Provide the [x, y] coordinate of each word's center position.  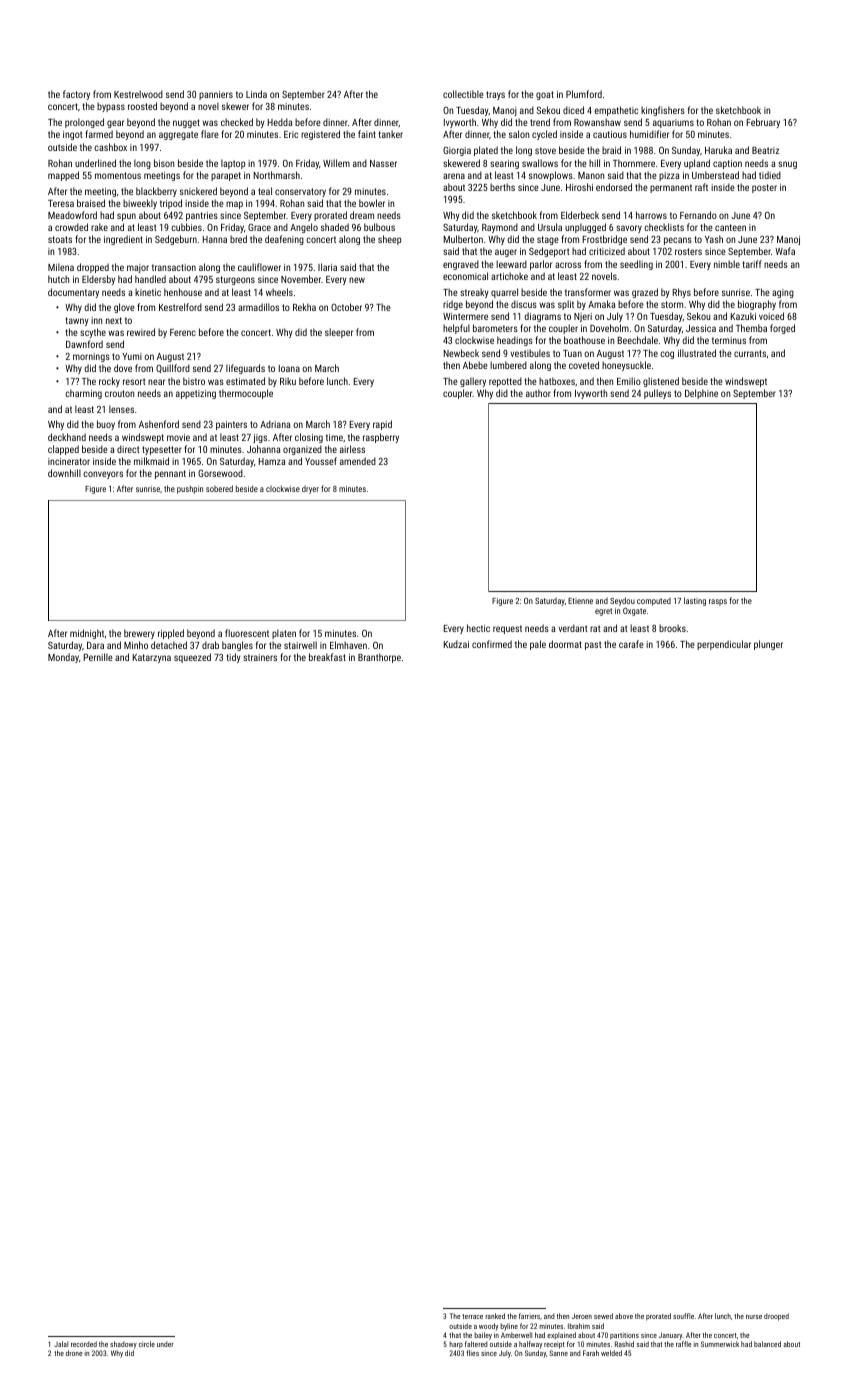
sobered [219, 488]
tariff [752, 264]
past [593, 645]
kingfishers [663, 111]
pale [538, 645]
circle [147, 1344]
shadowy [123, 1345]
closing [309, 438]
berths [502, 187]
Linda [256, 94]
